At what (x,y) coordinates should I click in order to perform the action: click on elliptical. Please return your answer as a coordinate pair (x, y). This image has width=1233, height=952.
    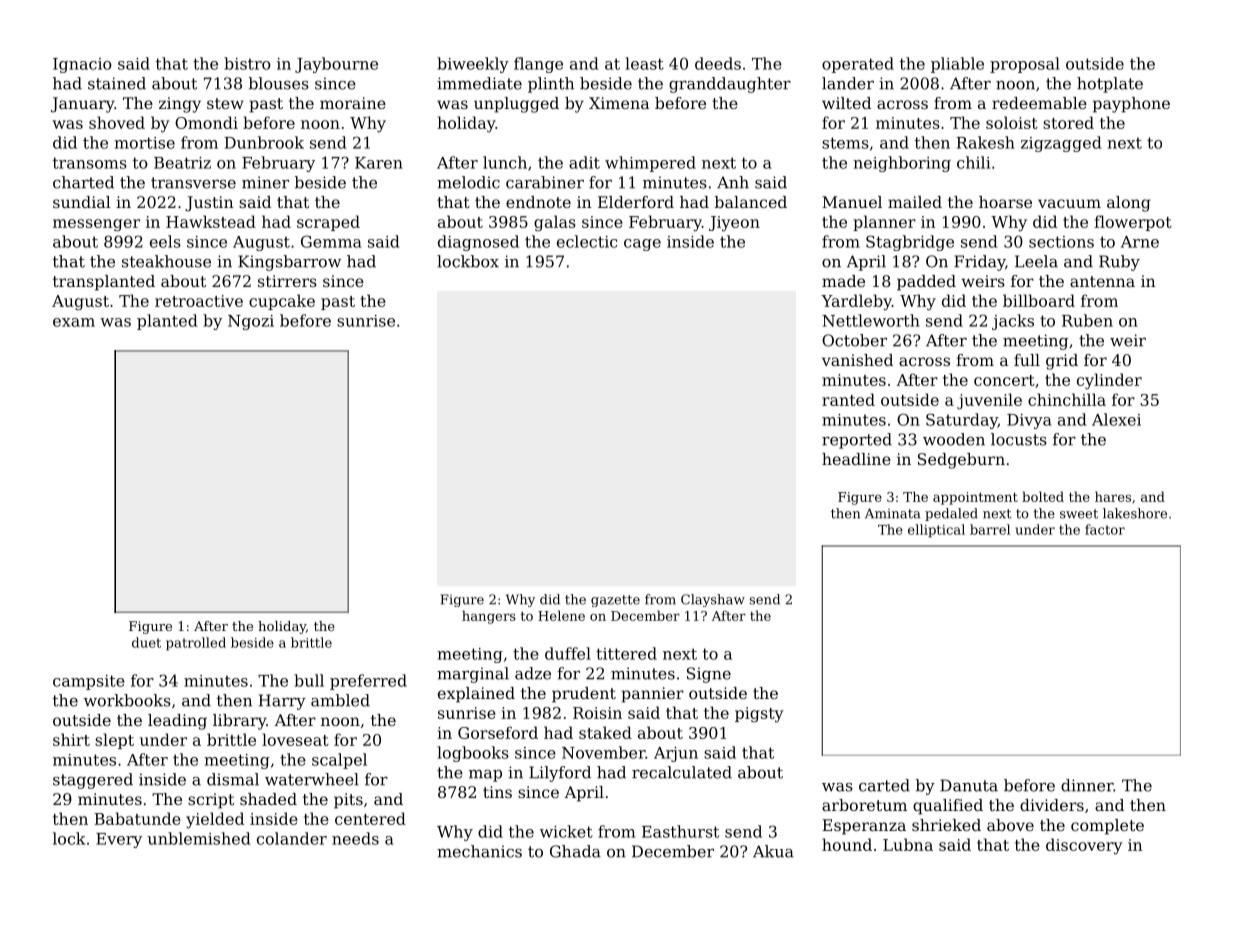
    Looking at the image, I should click on (936, 531).
